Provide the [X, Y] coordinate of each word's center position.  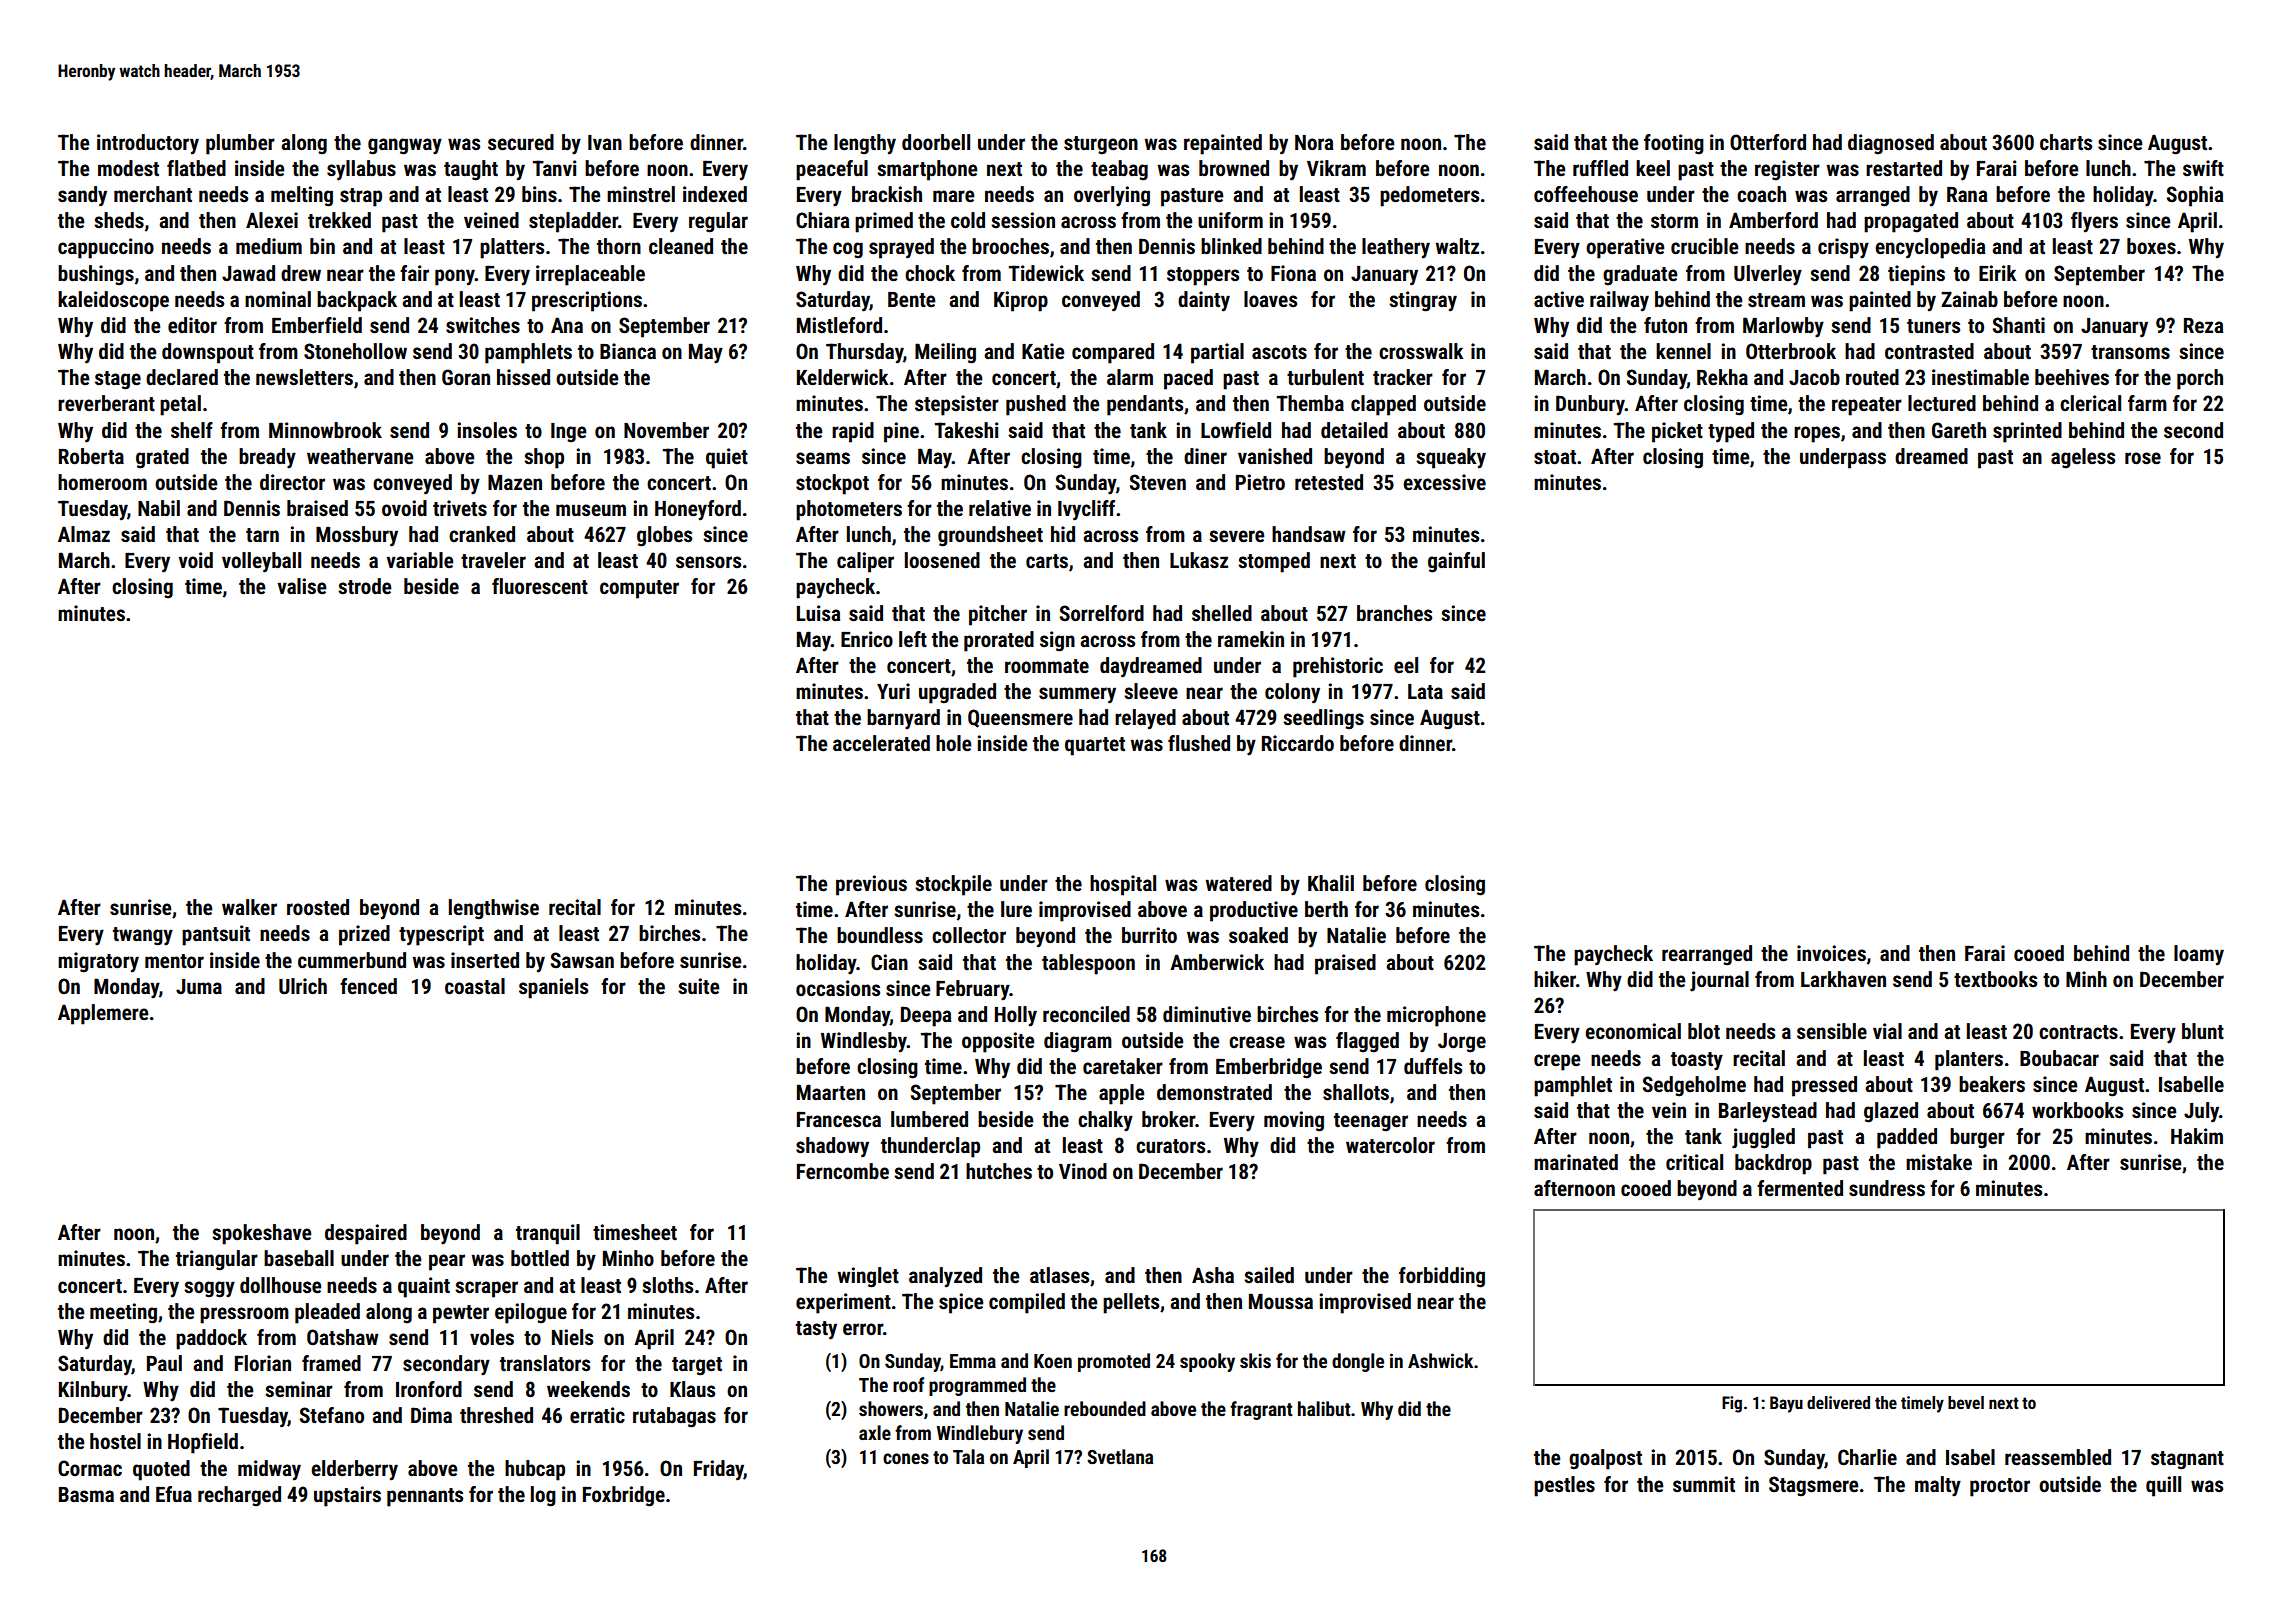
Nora [1314, 142]
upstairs [347, 1496]
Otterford [1768, 142]
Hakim [2197, 1136]
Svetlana [1120, 1456]
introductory [148, 144]
